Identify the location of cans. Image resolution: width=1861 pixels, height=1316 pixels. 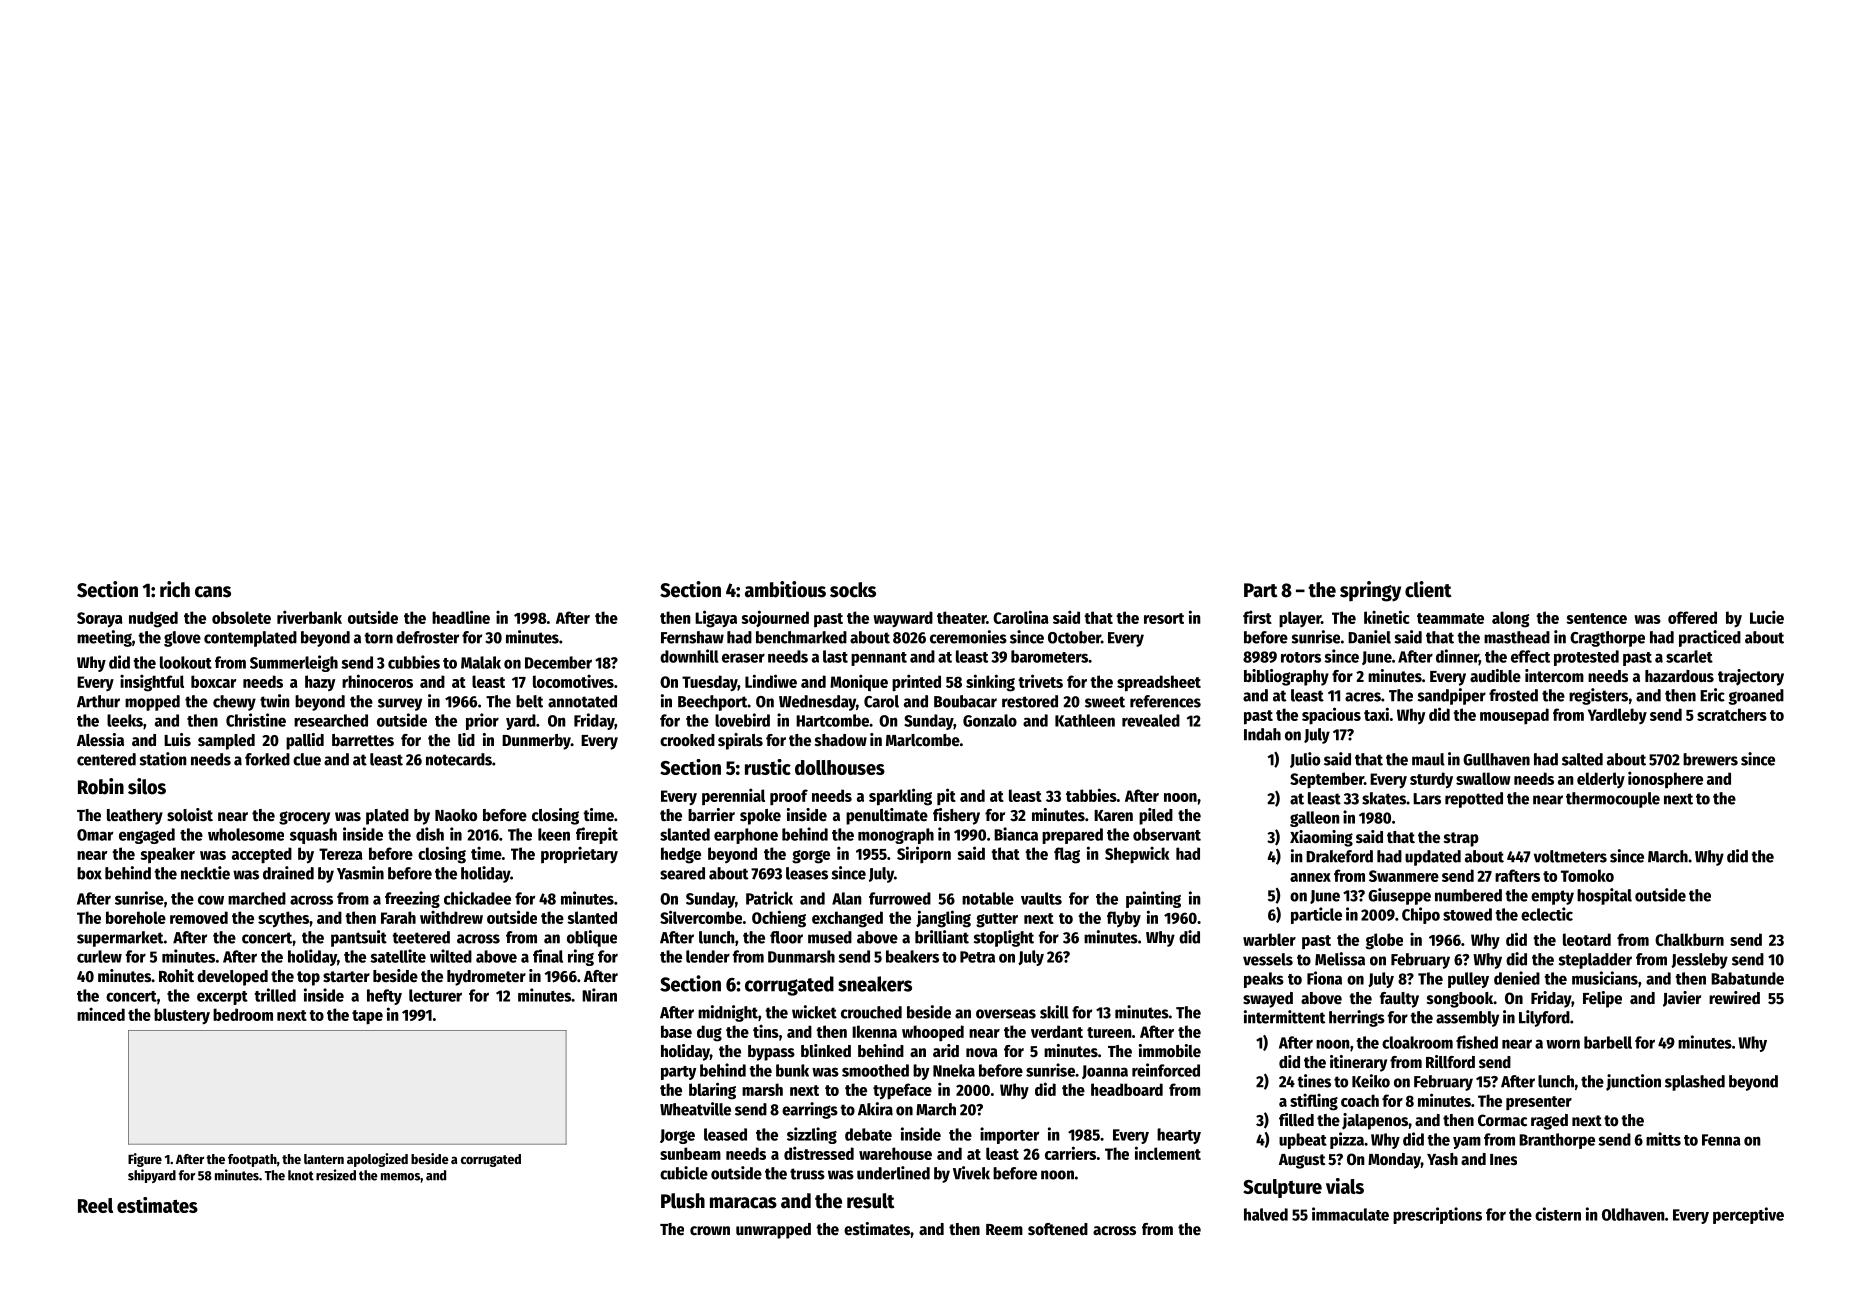
(213, 592).
